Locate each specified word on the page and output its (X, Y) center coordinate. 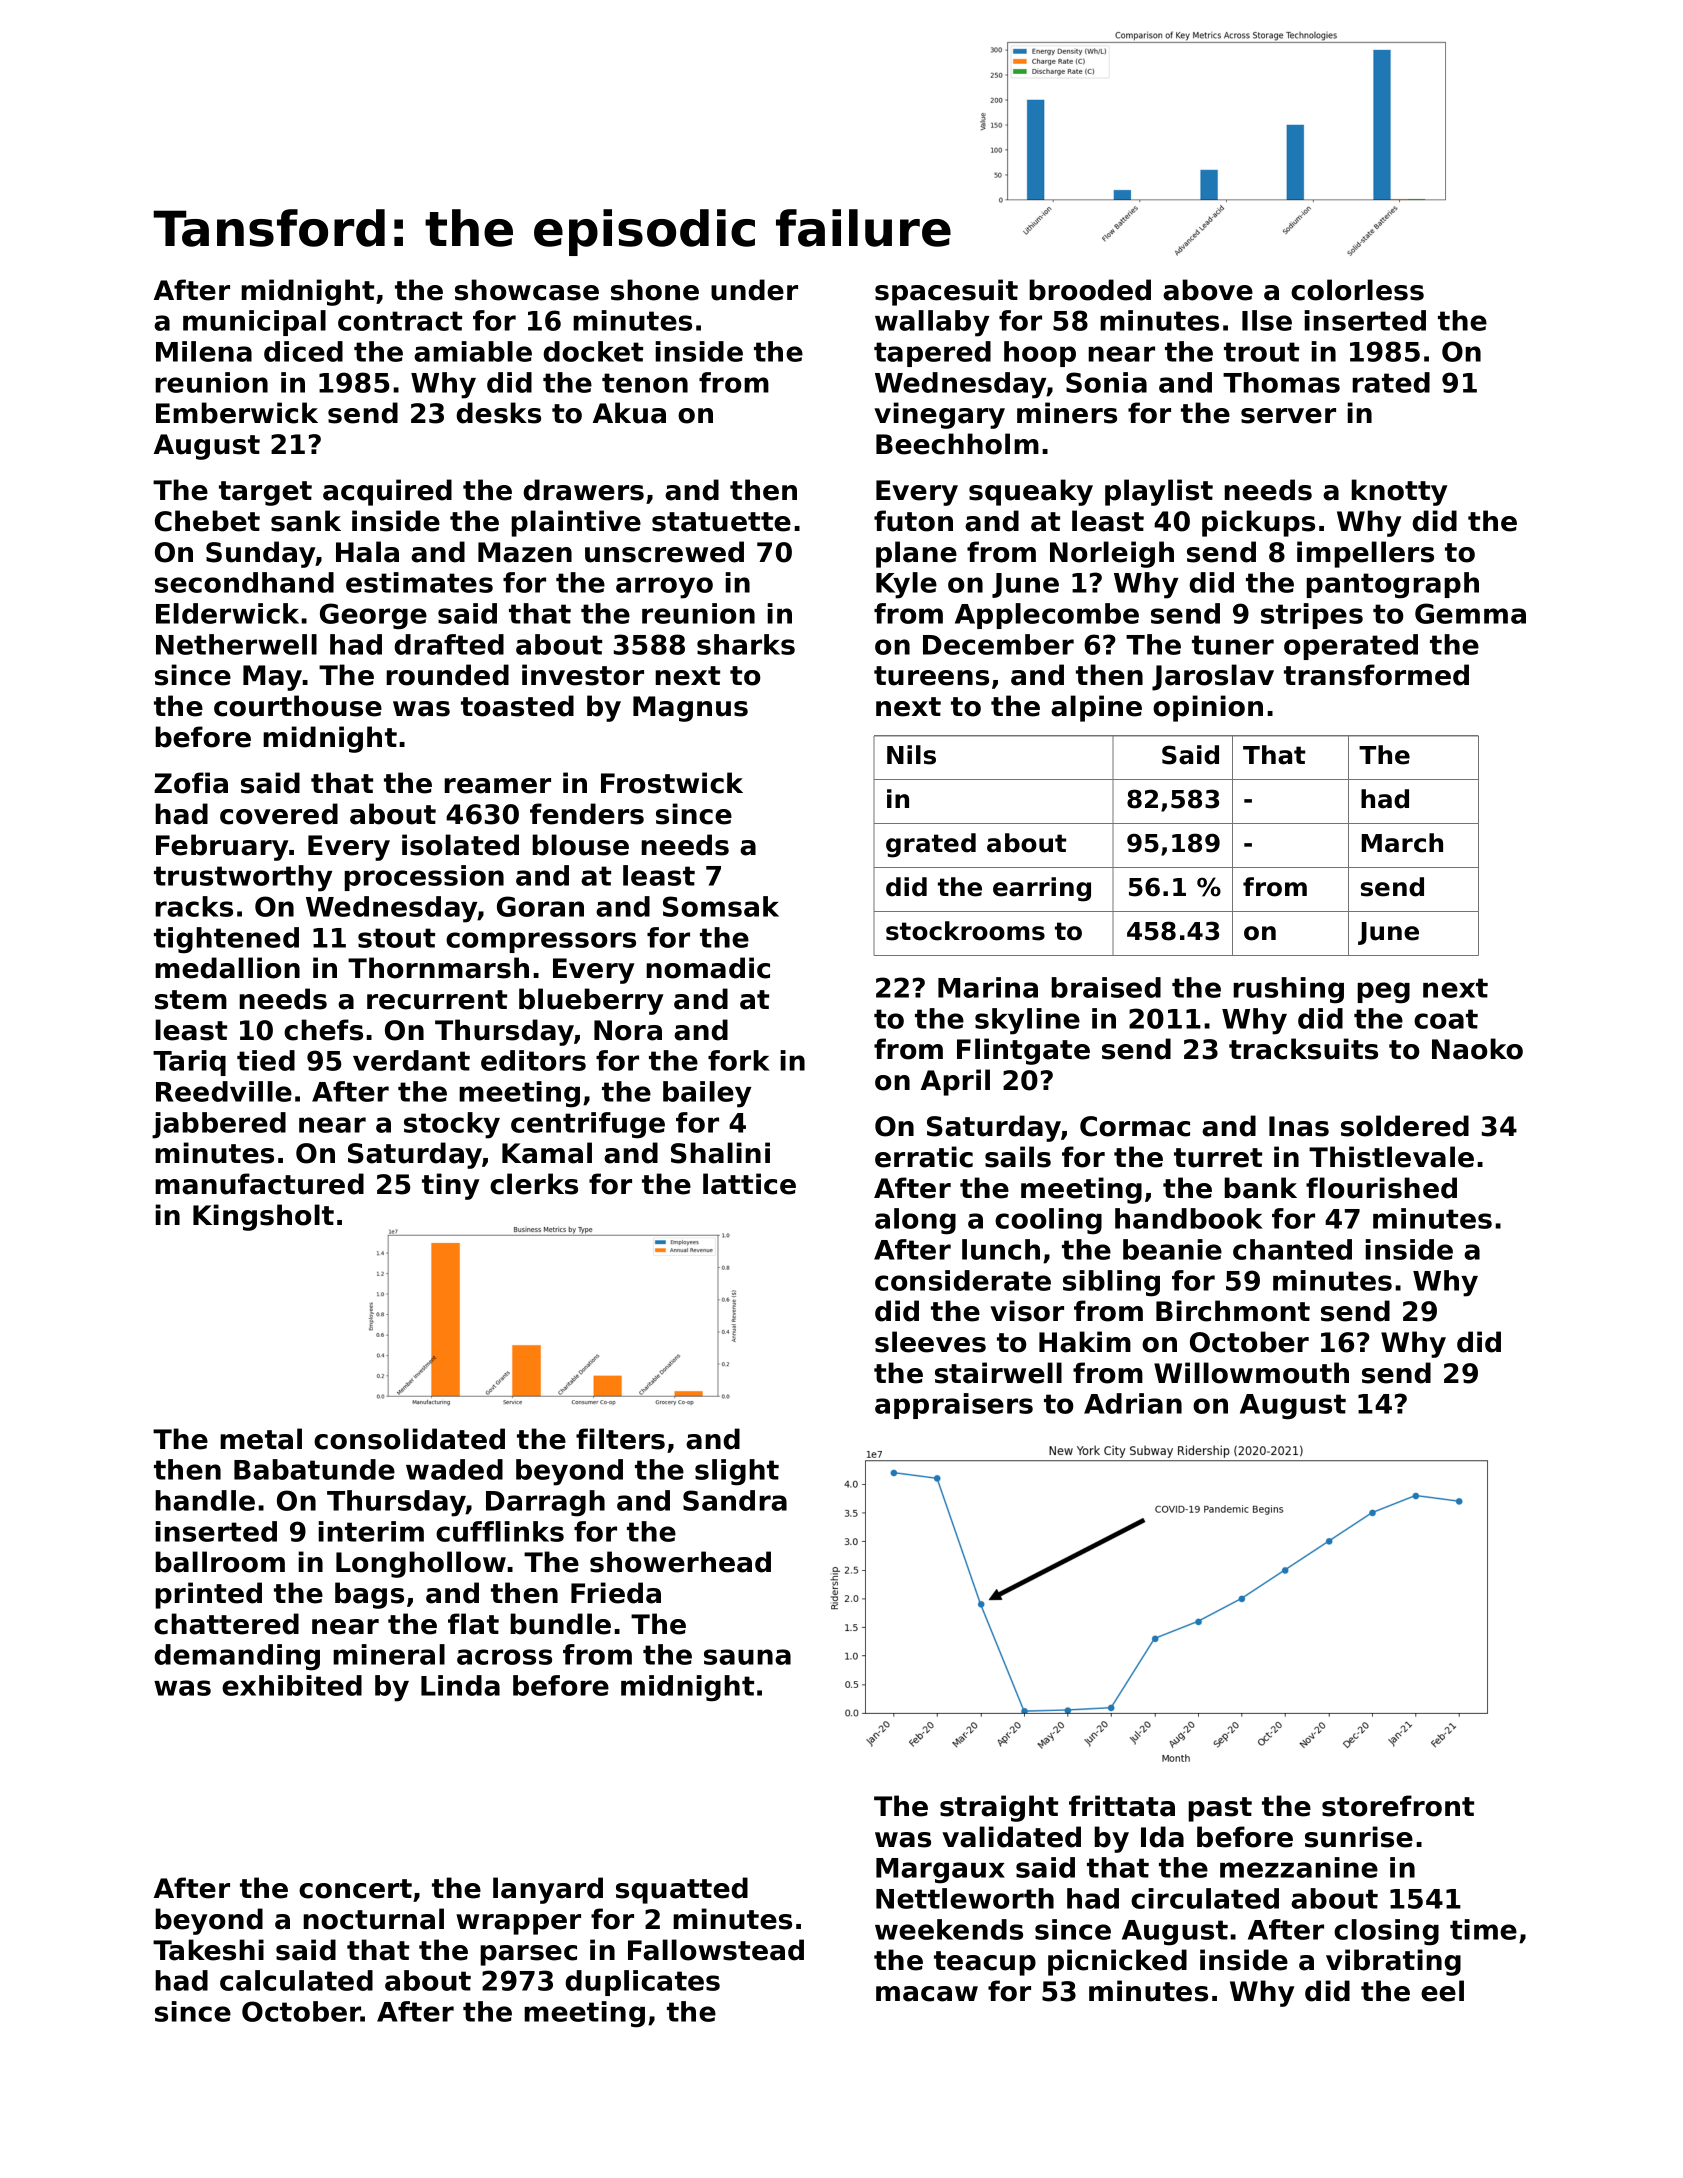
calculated (296, 1980)
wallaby (932, 323)
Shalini (720, 1153)
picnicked (1117, 1962)
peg (1383, 993)
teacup (985, 1963)
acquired (387, 492)
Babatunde (314, 1469)
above (1208, 290)
